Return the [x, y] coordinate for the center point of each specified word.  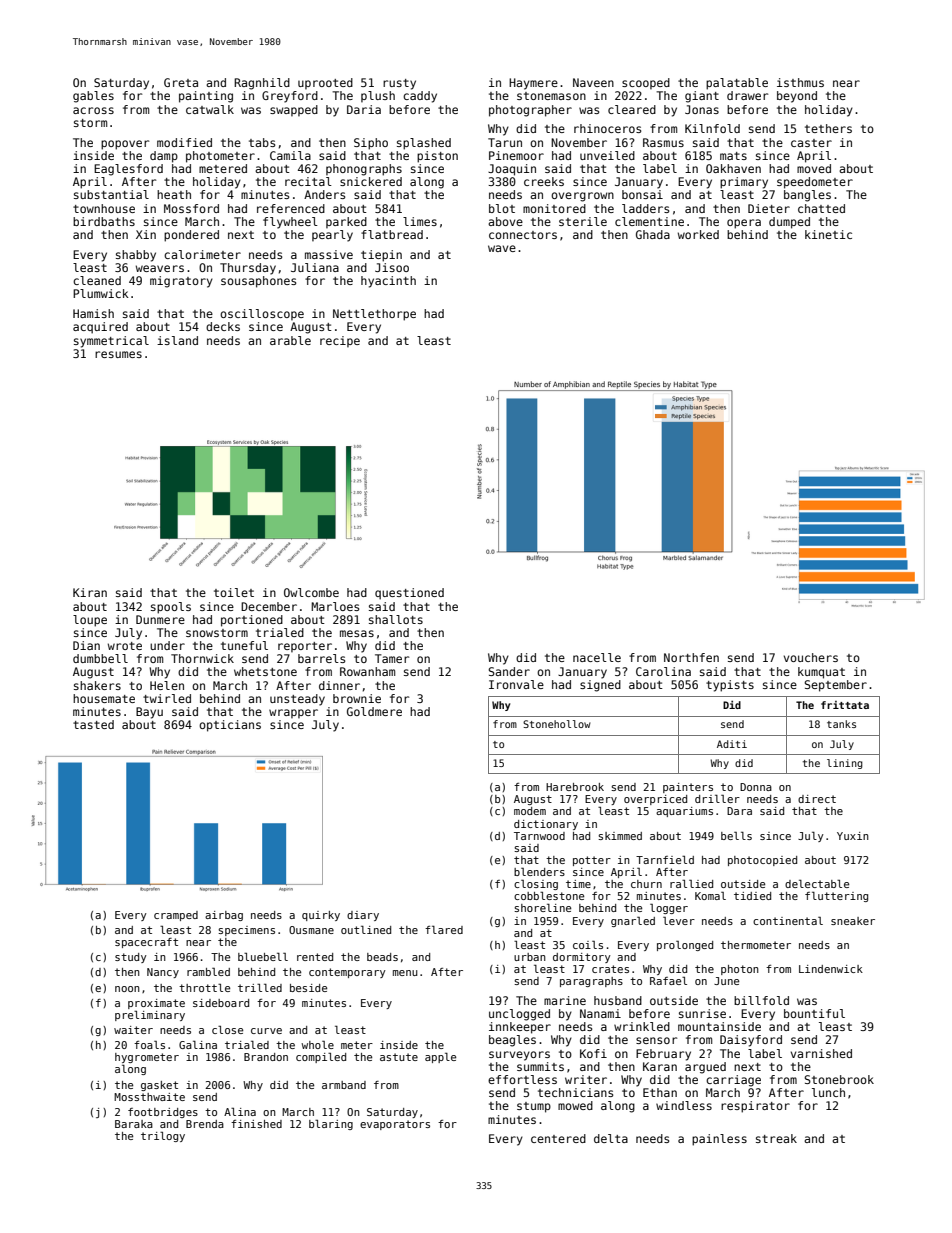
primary [744, 183]
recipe [340, 341]
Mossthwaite [149, 1097]
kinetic [828, 234]
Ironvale [516, 684]
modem [530, 811]
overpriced [655, 800]
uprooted [325, 83]
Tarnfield [665, 860]
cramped [176, 916]
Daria [364, 109]
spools [171, 608]
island [177, 340]
